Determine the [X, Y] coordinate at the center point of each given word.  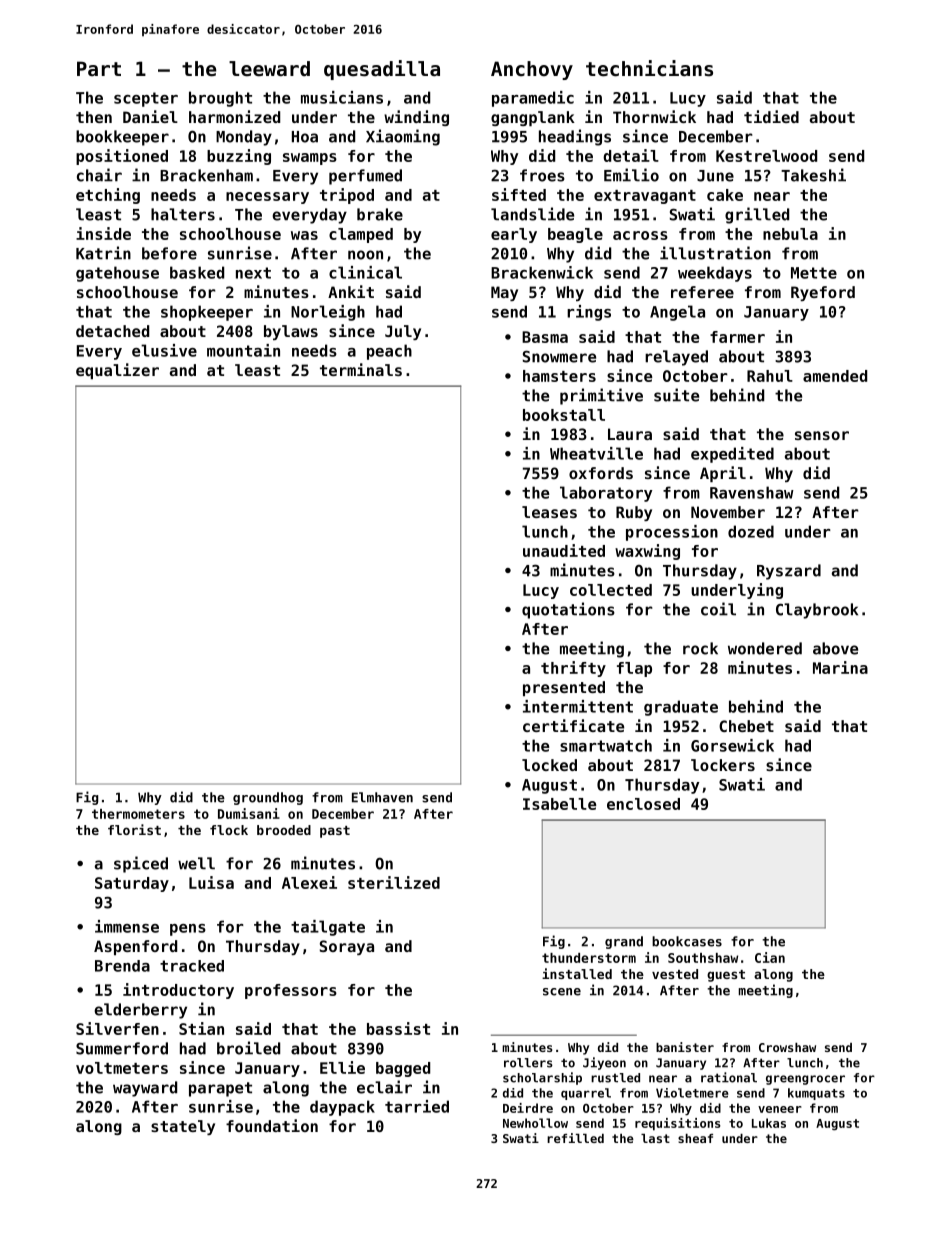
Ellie [342, 1067]
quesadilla [382, 70]
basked [197, 272]
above [835, 648]
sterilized [394, 882]
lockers [723, 765]
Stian [201, 1028]
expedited [732, 455]
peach [389, 352]
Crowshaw [787, 1047]
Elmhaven [382, 797]
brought [220, 99]
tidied [771, 116]
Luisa [211, 882]
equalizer [117, 371]
